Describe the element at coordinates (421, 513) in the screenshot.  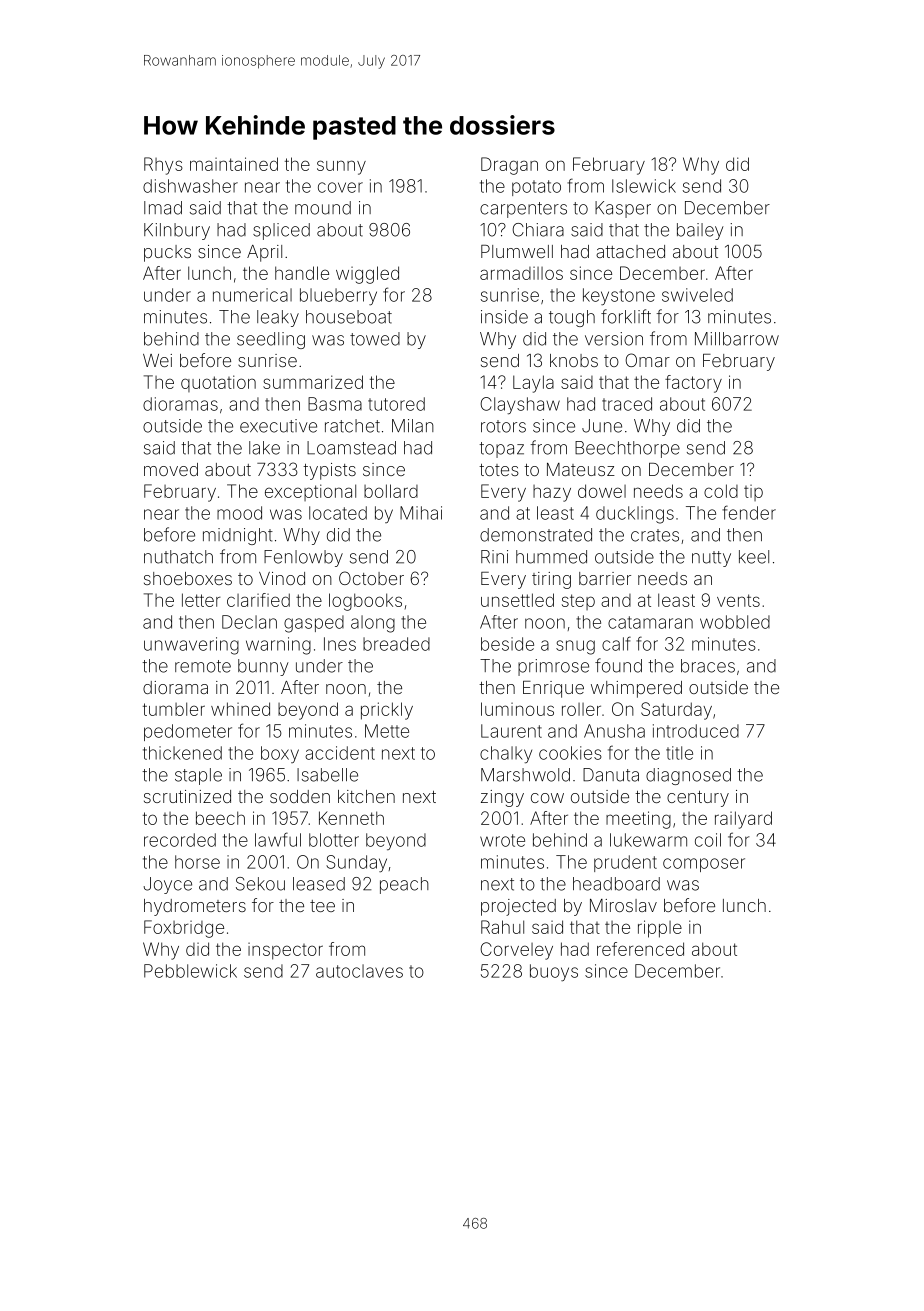
I see `Mihai` at that location.
